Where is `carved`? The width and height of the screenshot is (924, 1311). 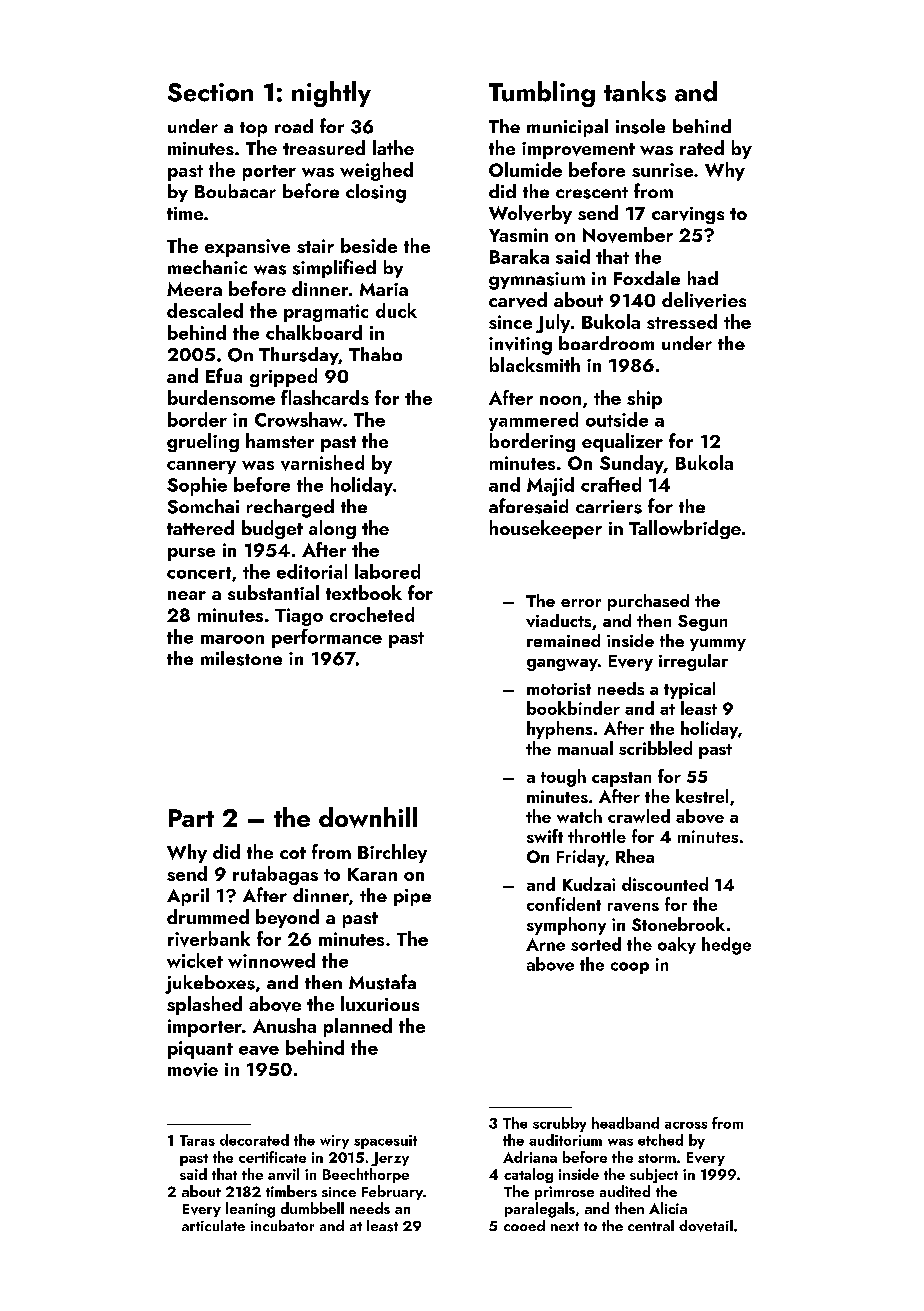 carved is located at coordinates (518, 300).
